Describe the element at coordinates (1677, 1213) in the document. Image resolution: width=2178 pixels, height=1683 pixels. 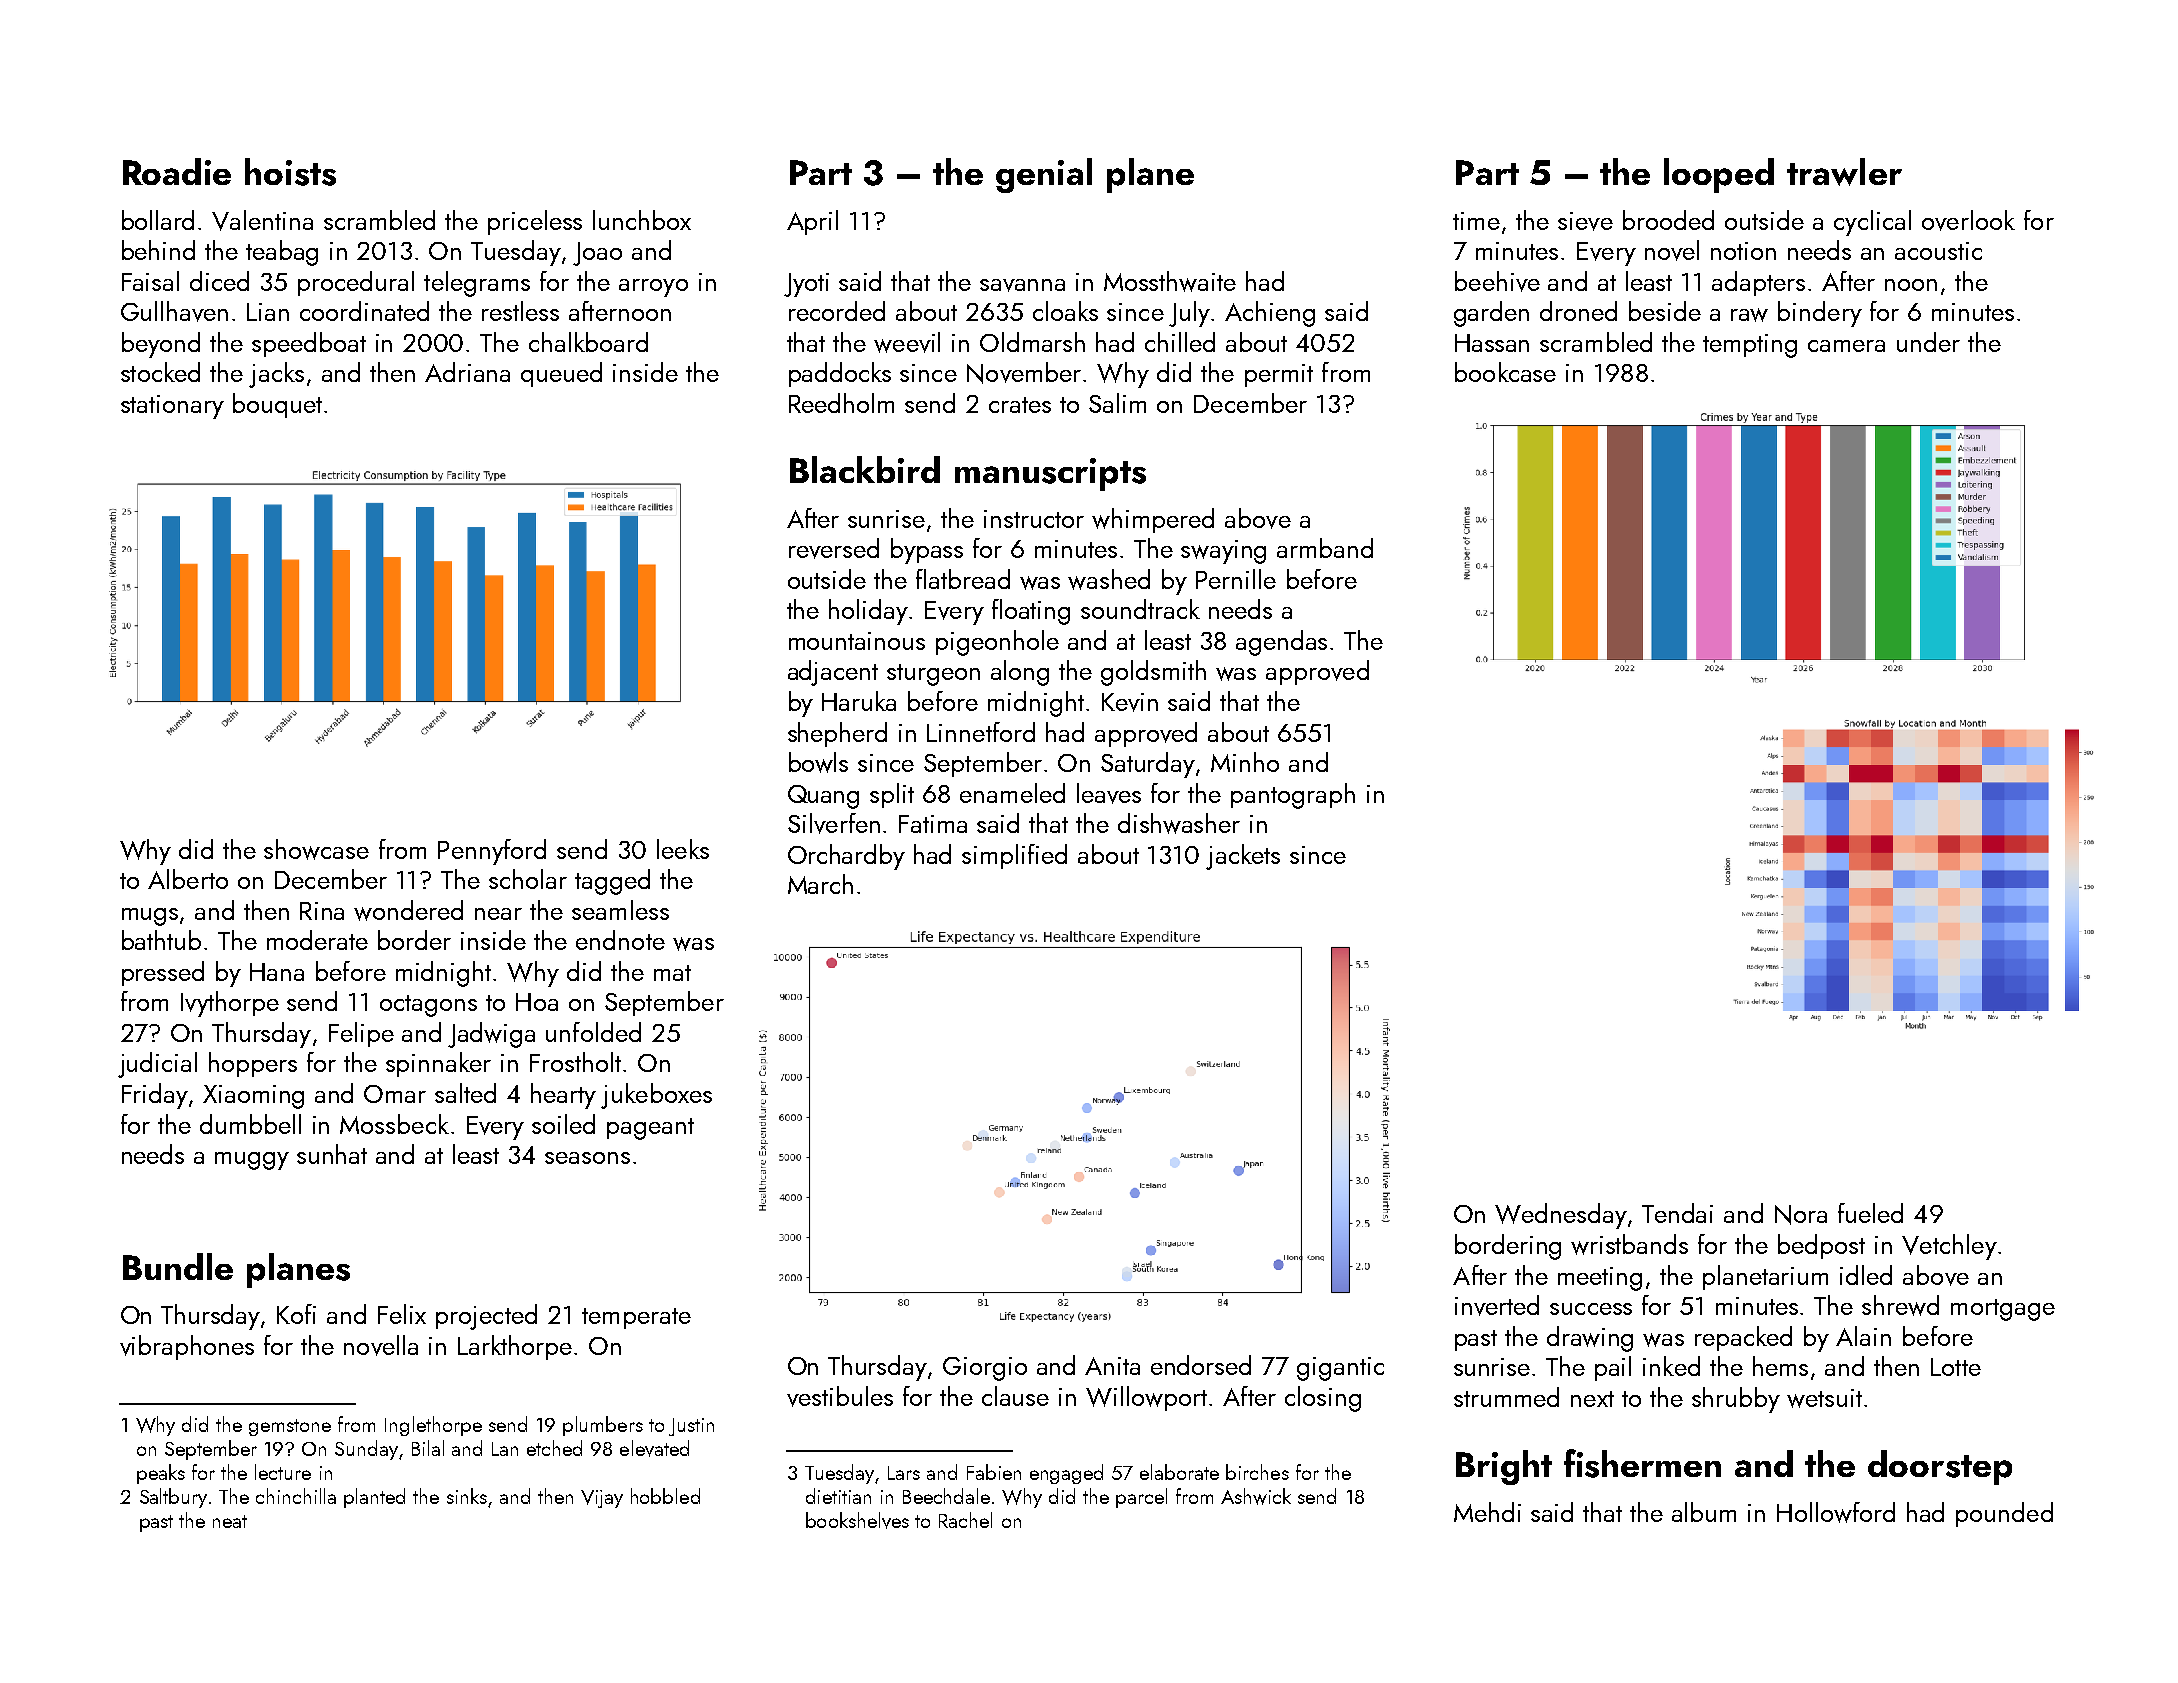
I see `Tendai` at that location.
